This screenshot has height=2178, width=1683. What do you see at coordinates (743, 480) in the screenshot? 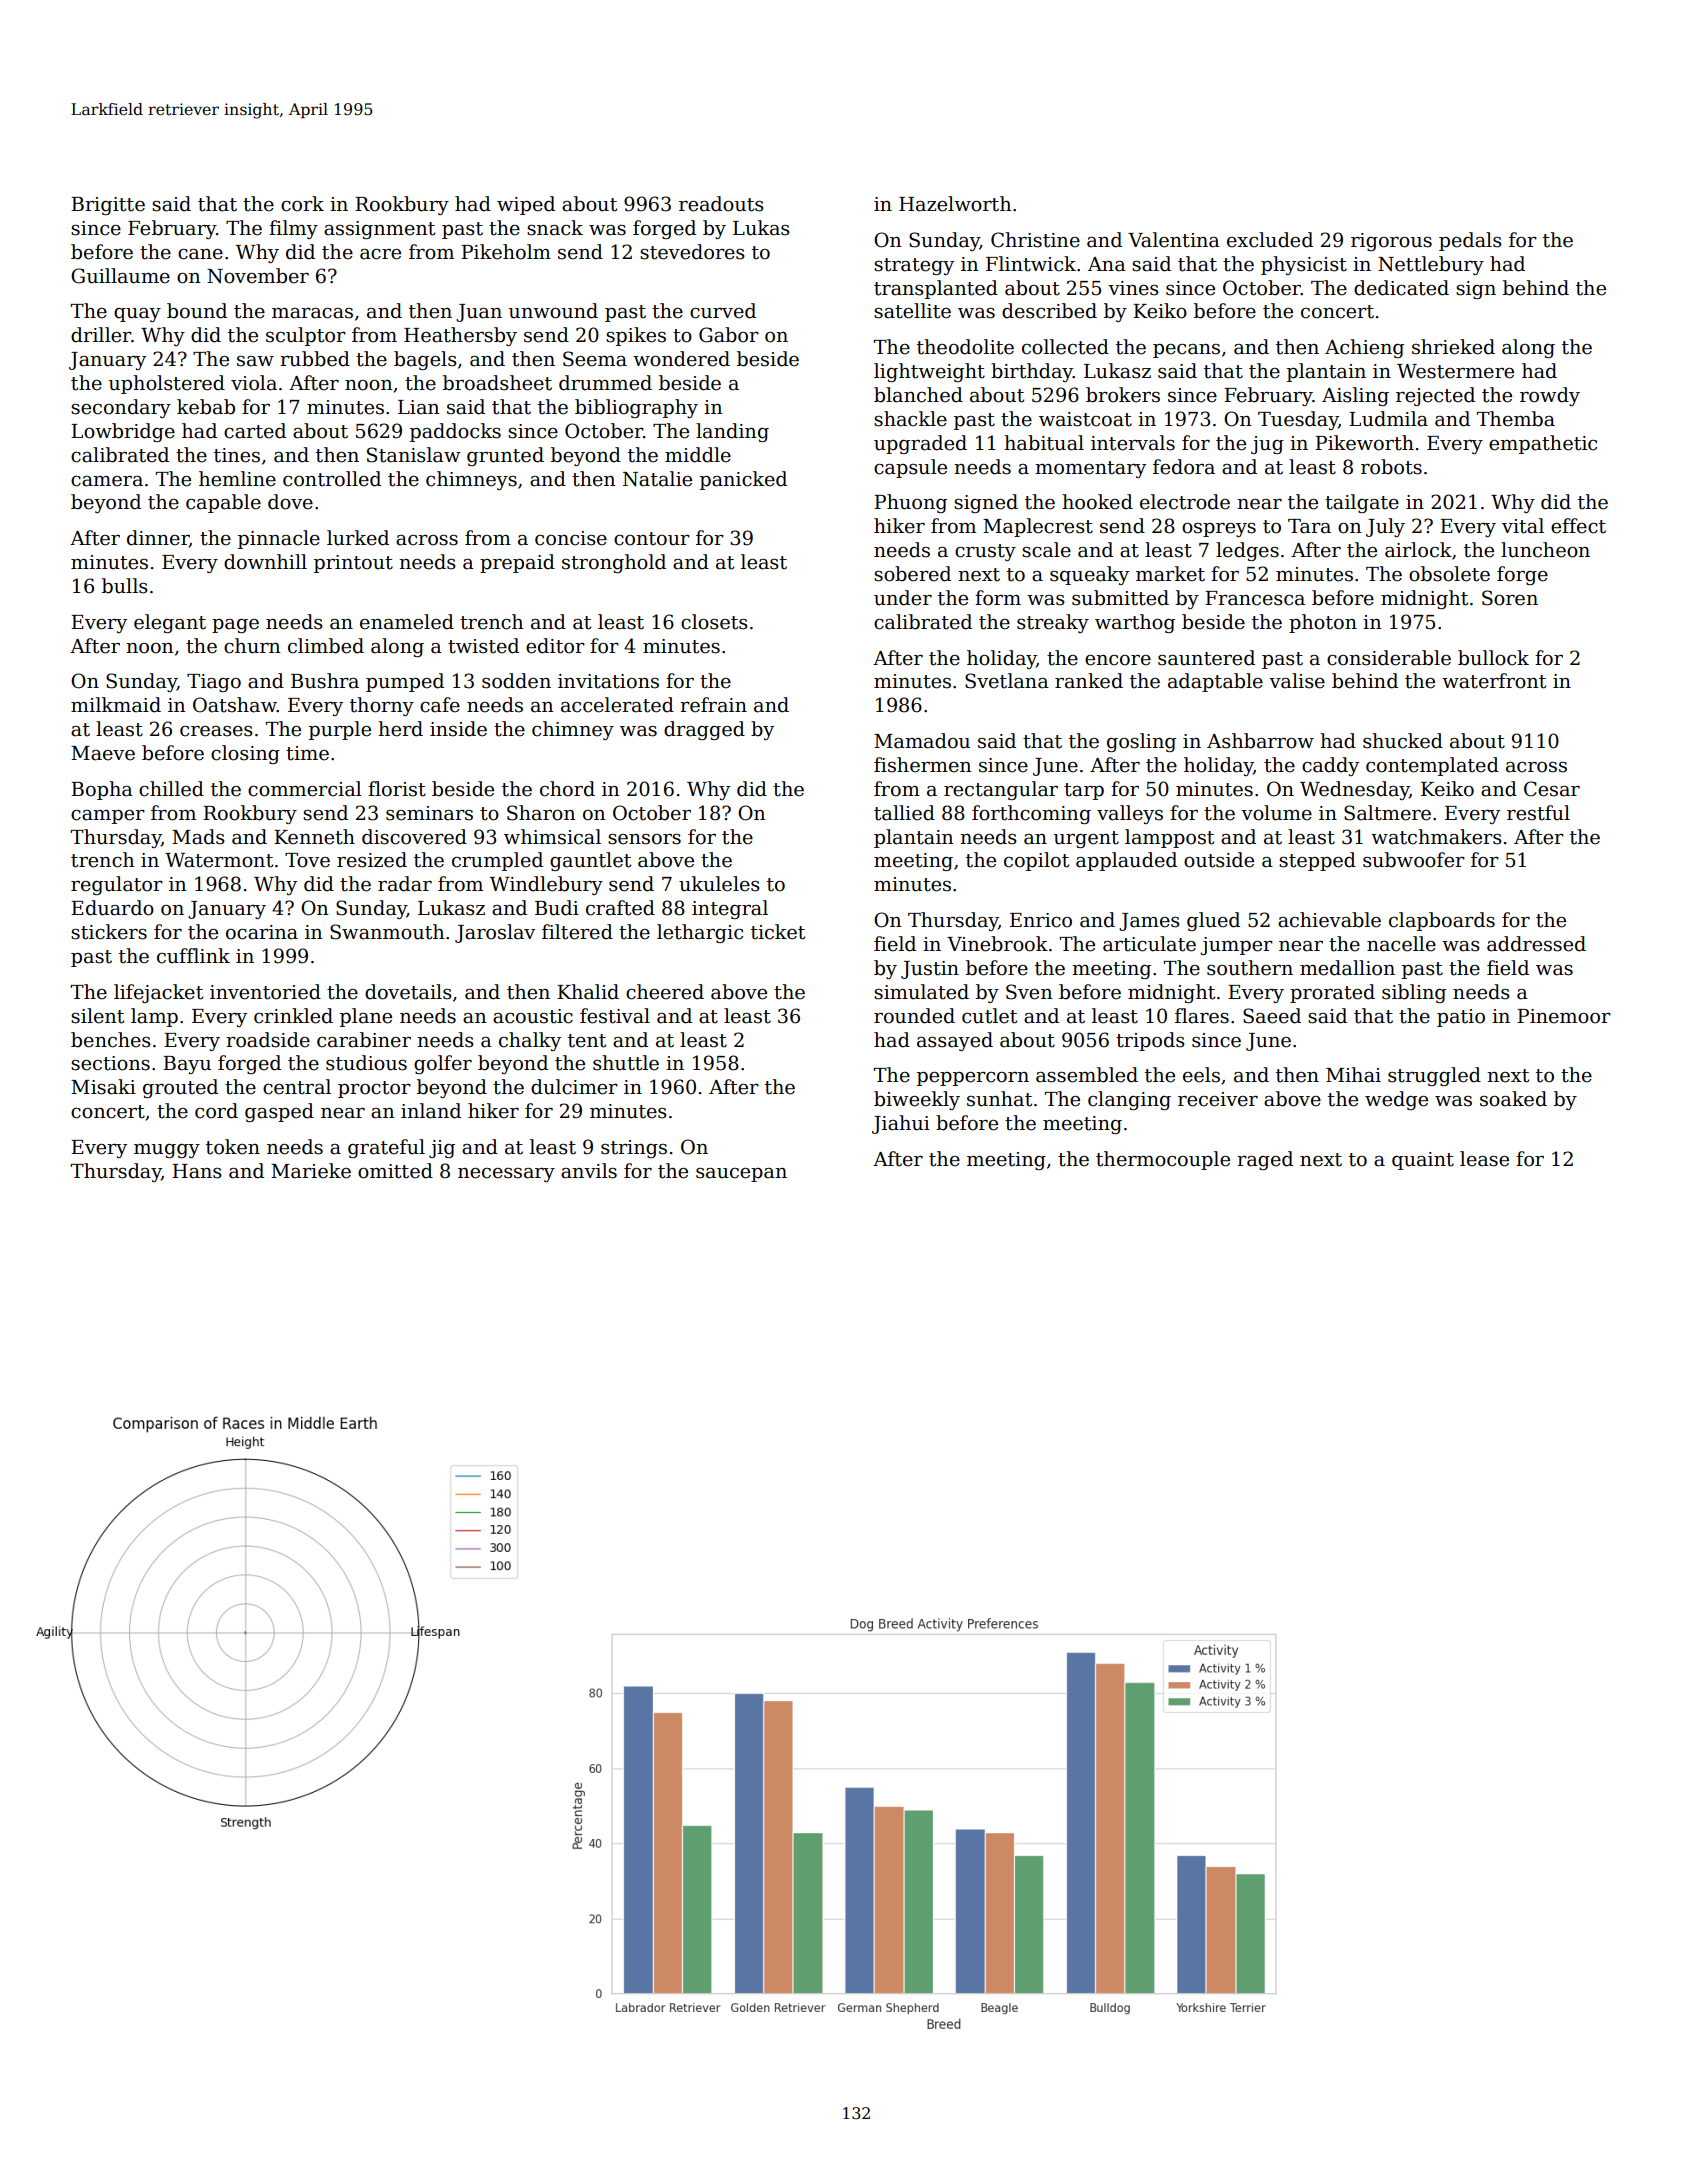
I see `panicked` at bounding box center [743, 480].
